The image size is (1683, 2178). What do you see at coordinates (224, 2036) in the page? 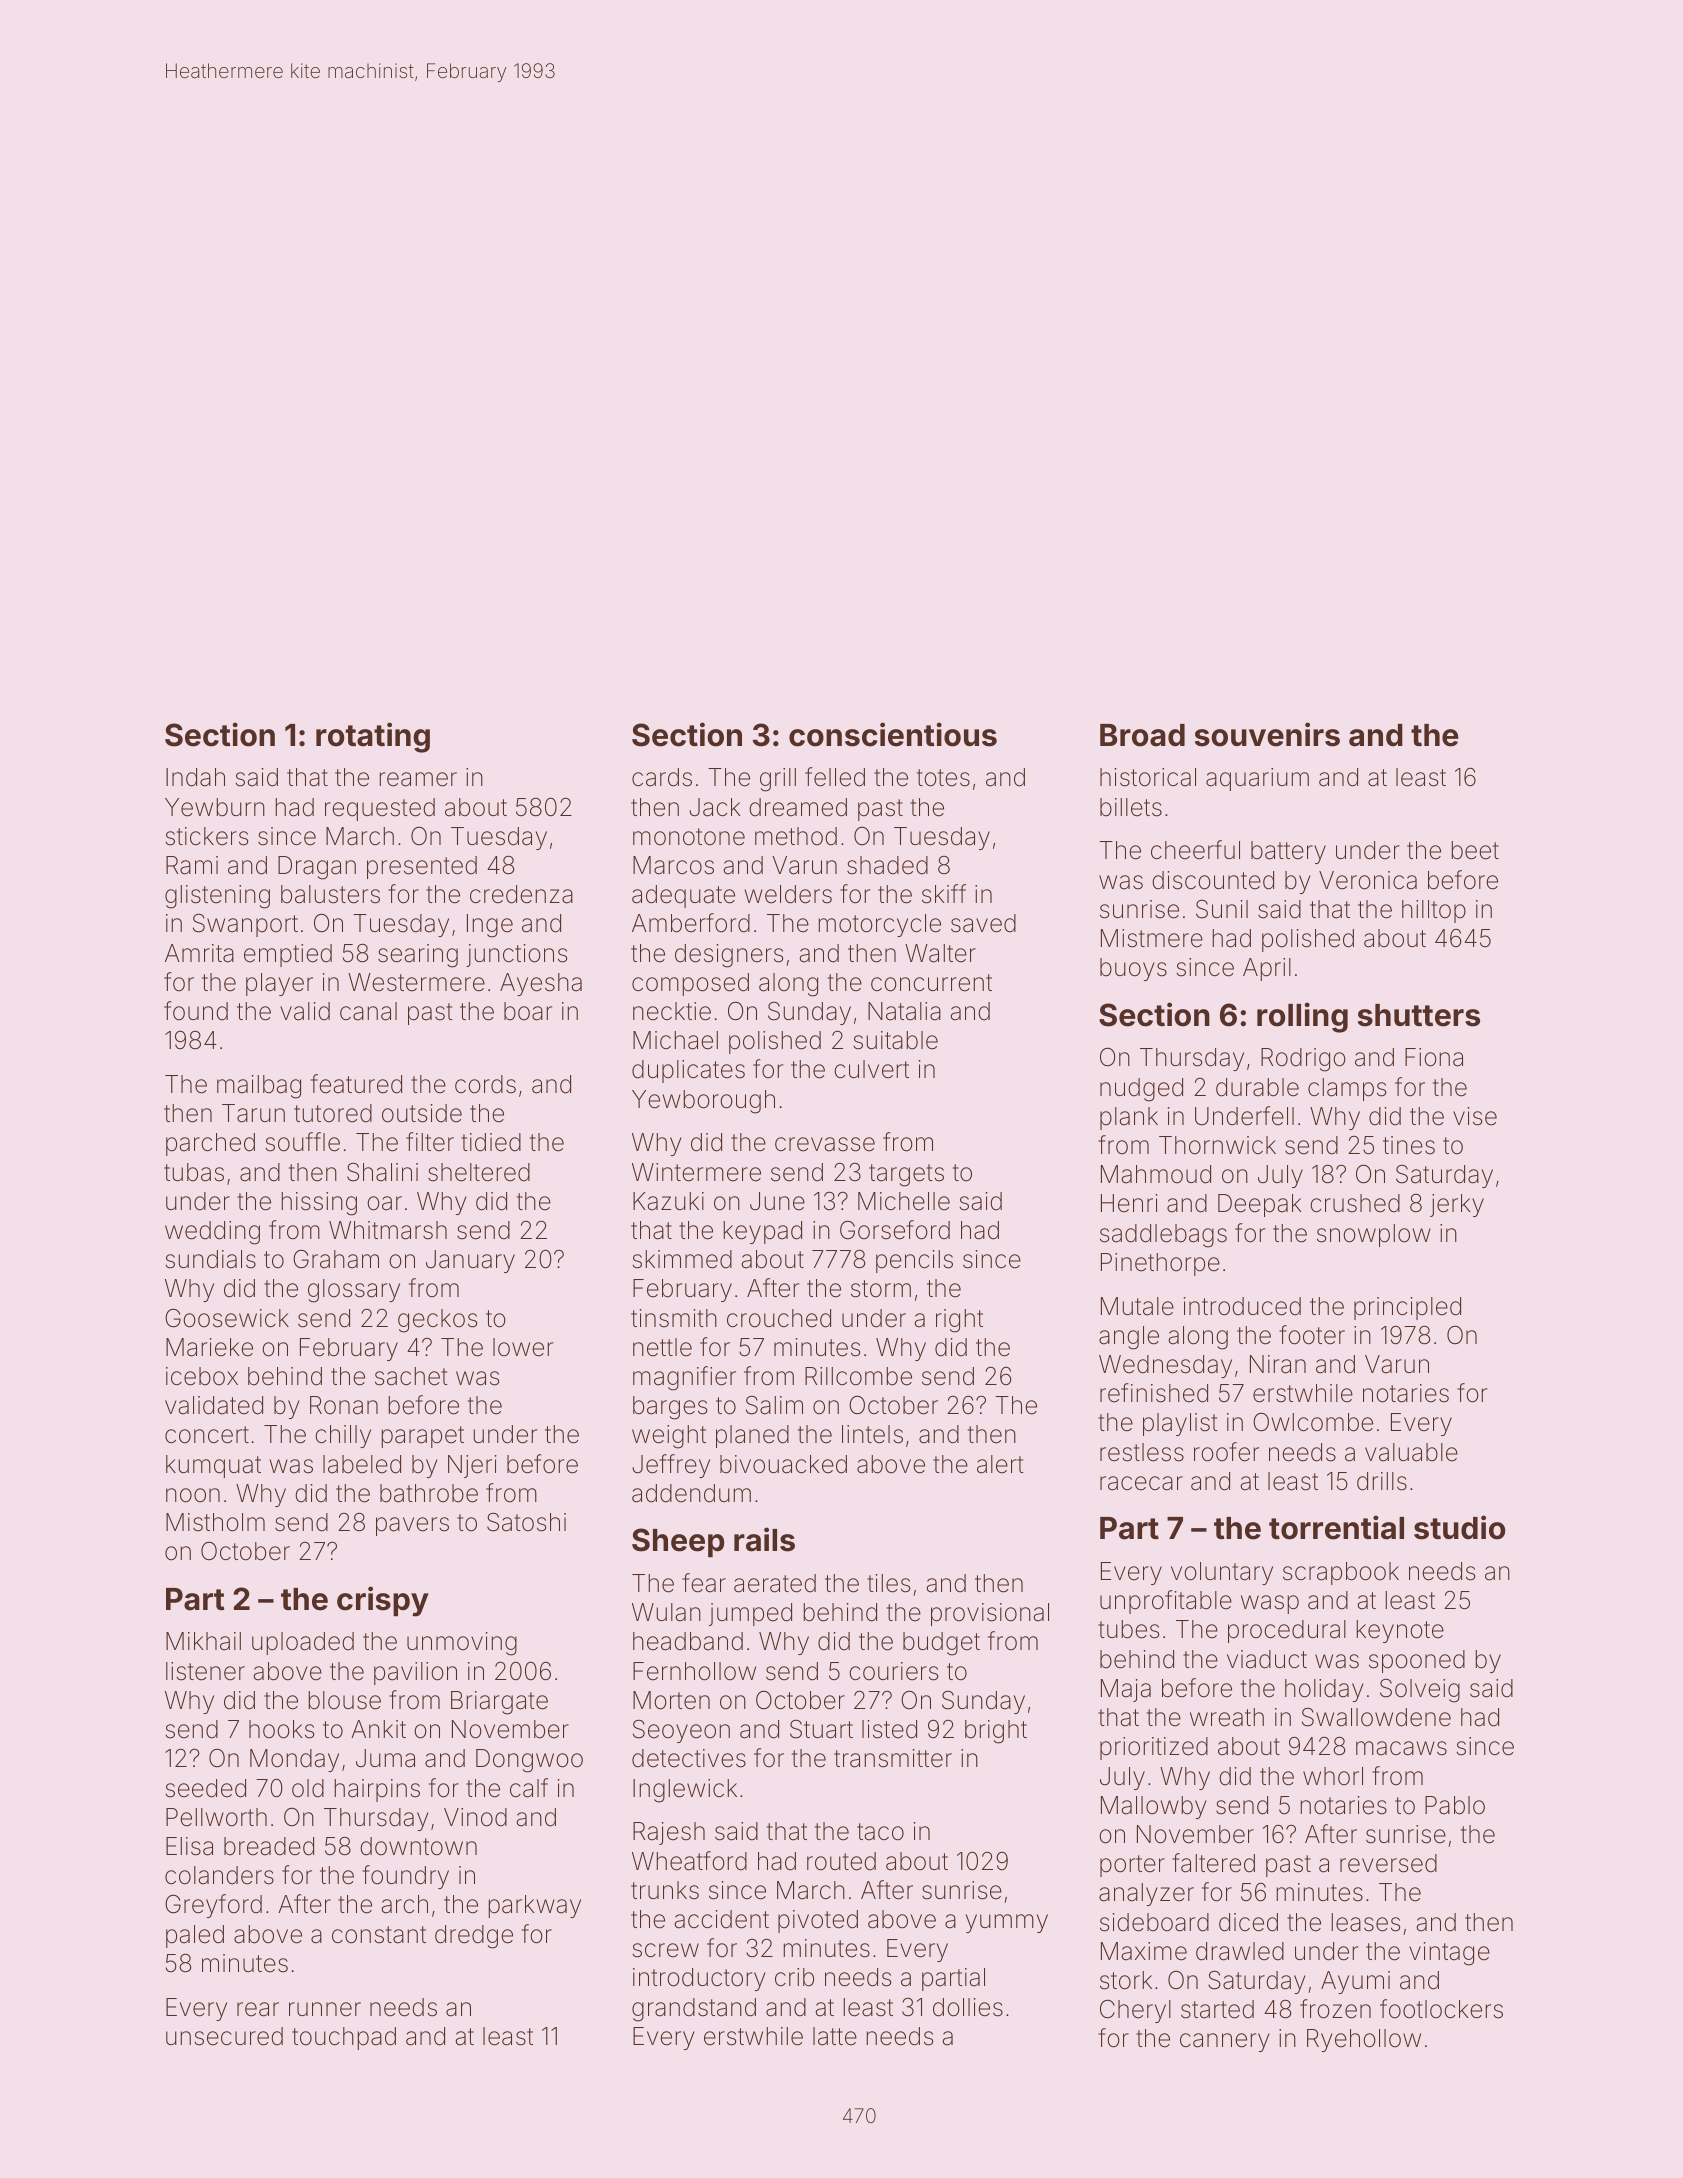
I see `unsecured` at bounding box center [224, 2036].
